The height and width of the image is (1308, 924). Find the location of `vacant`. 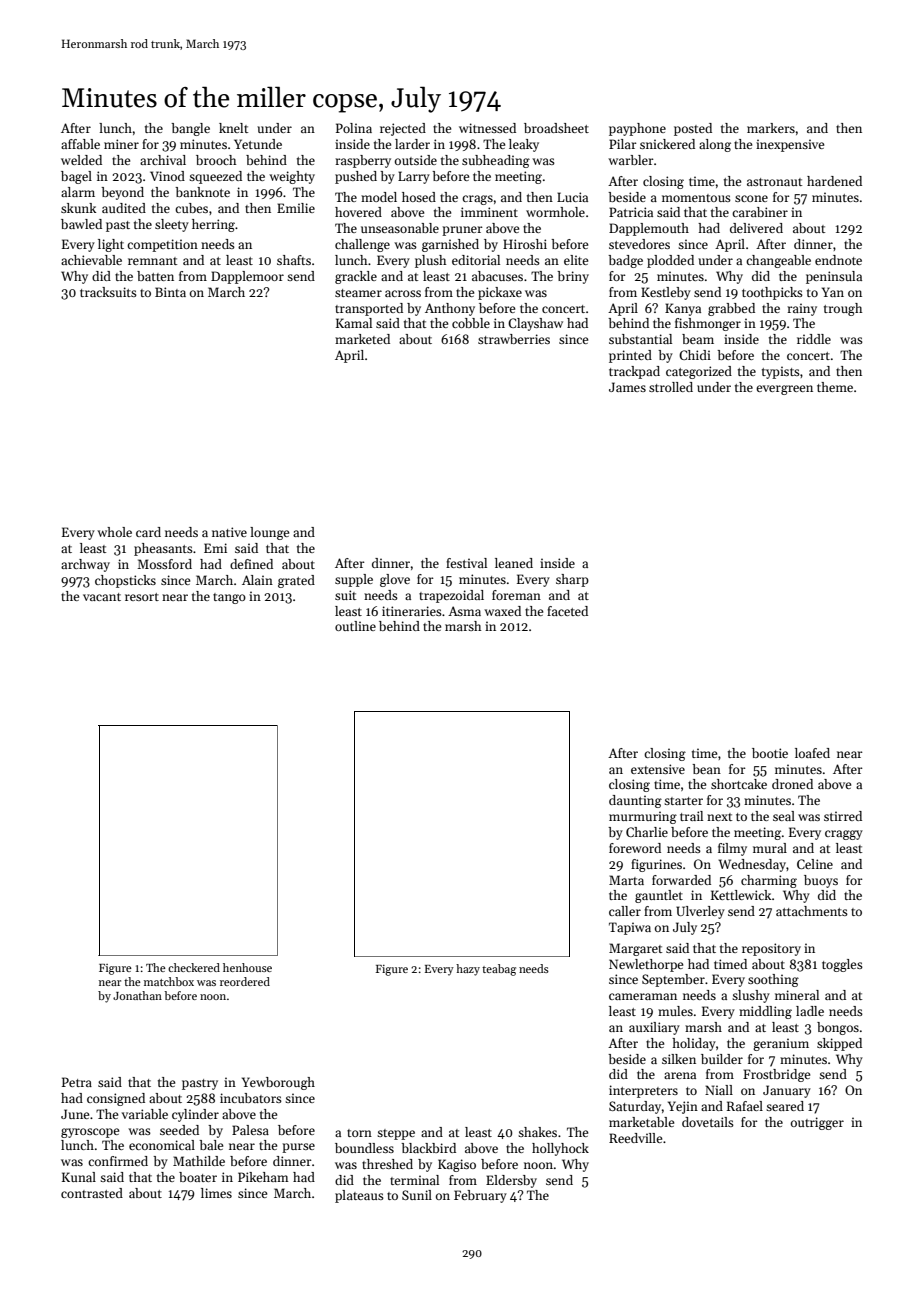

vacant is located at coordinates (102, 597).
